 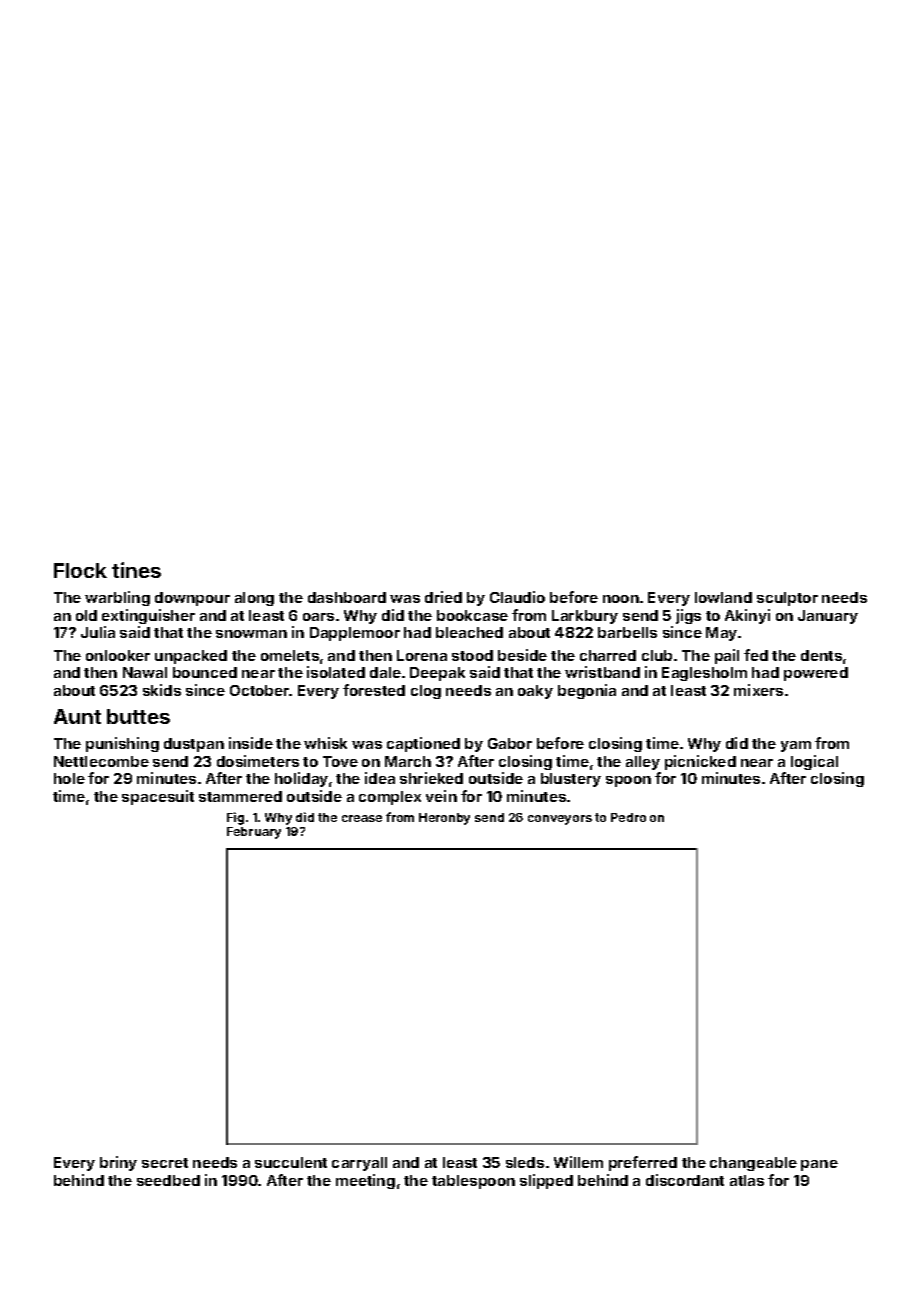 What do you see at coordinates (525, 1162) in the screenshot?
I see `sleds` at bounding box center [525, 1162].
